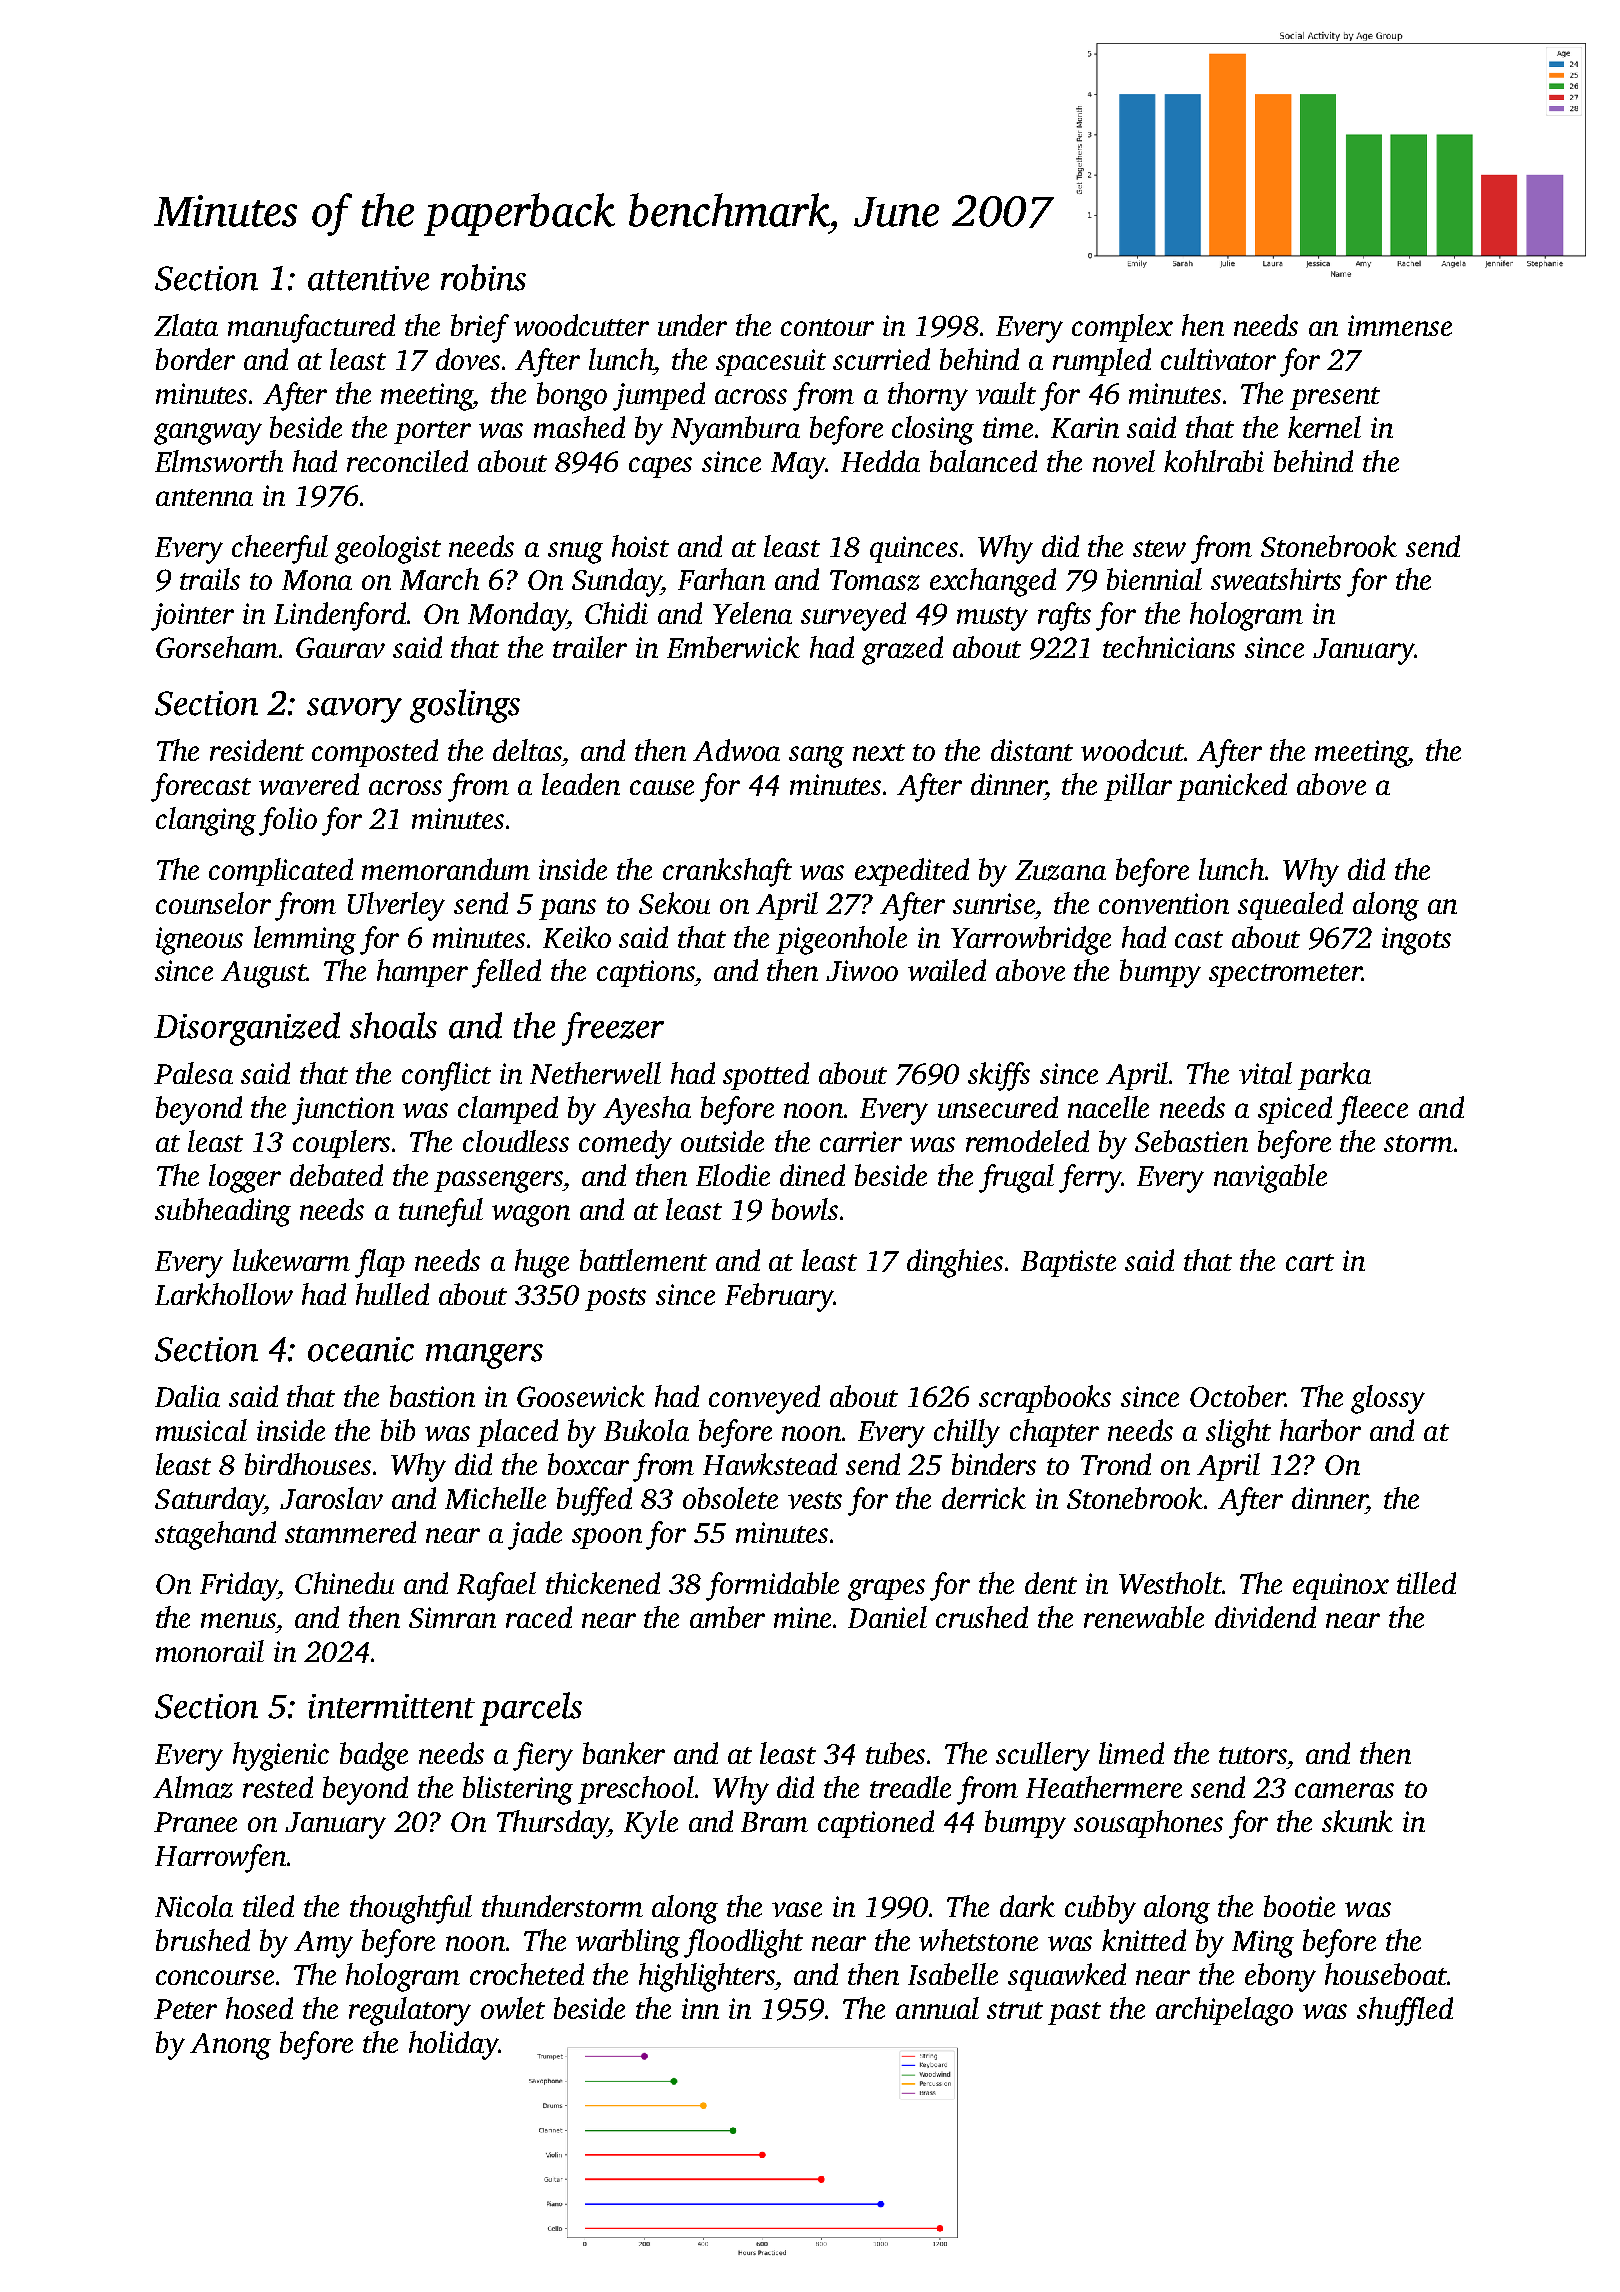 The image size is (1620, 2292). Describe the element at coordinates (1416, 941) in the screenshot. I see `ingots` at that location.
